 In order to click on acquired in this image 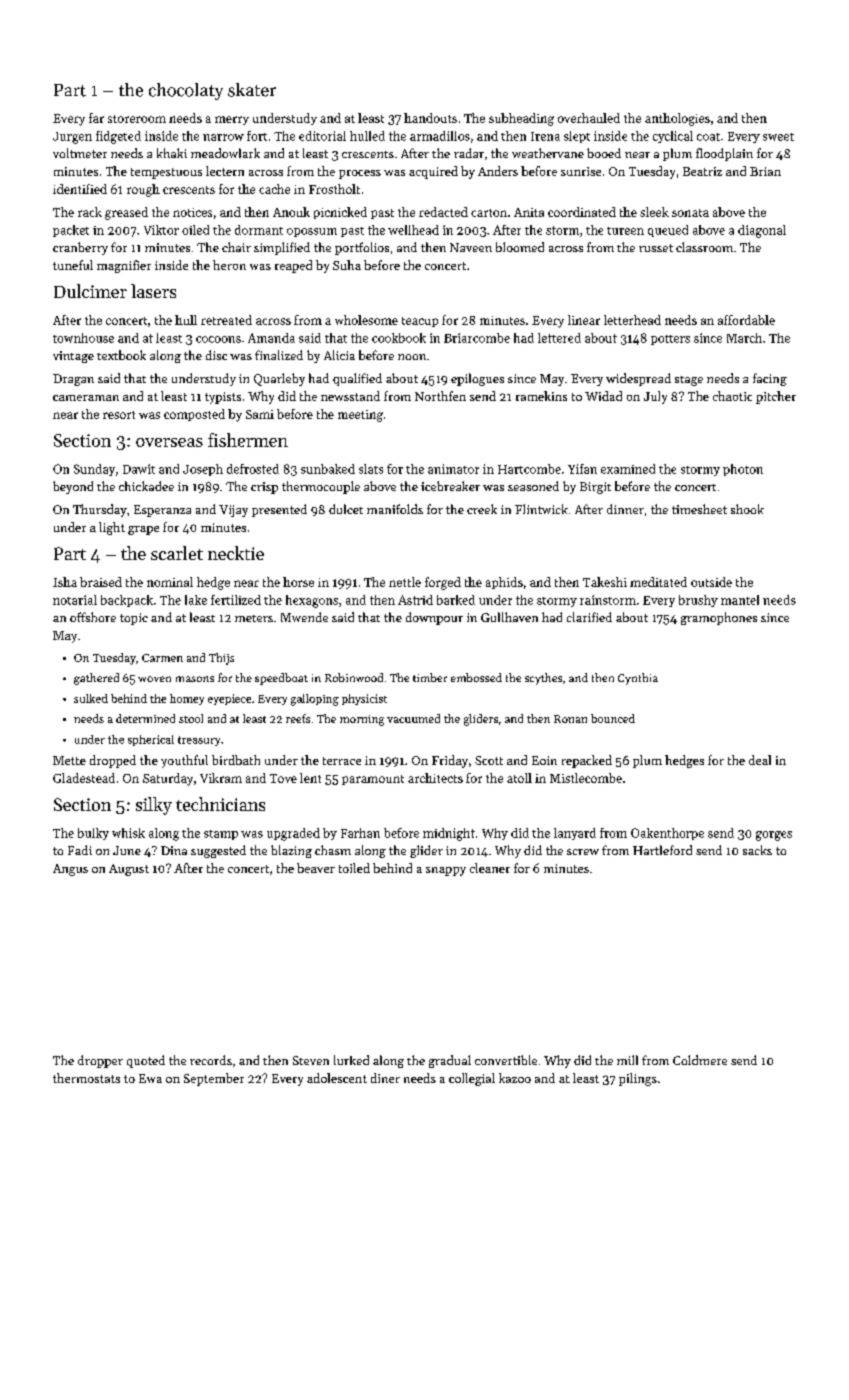, I will do `click(433, 172)`.
